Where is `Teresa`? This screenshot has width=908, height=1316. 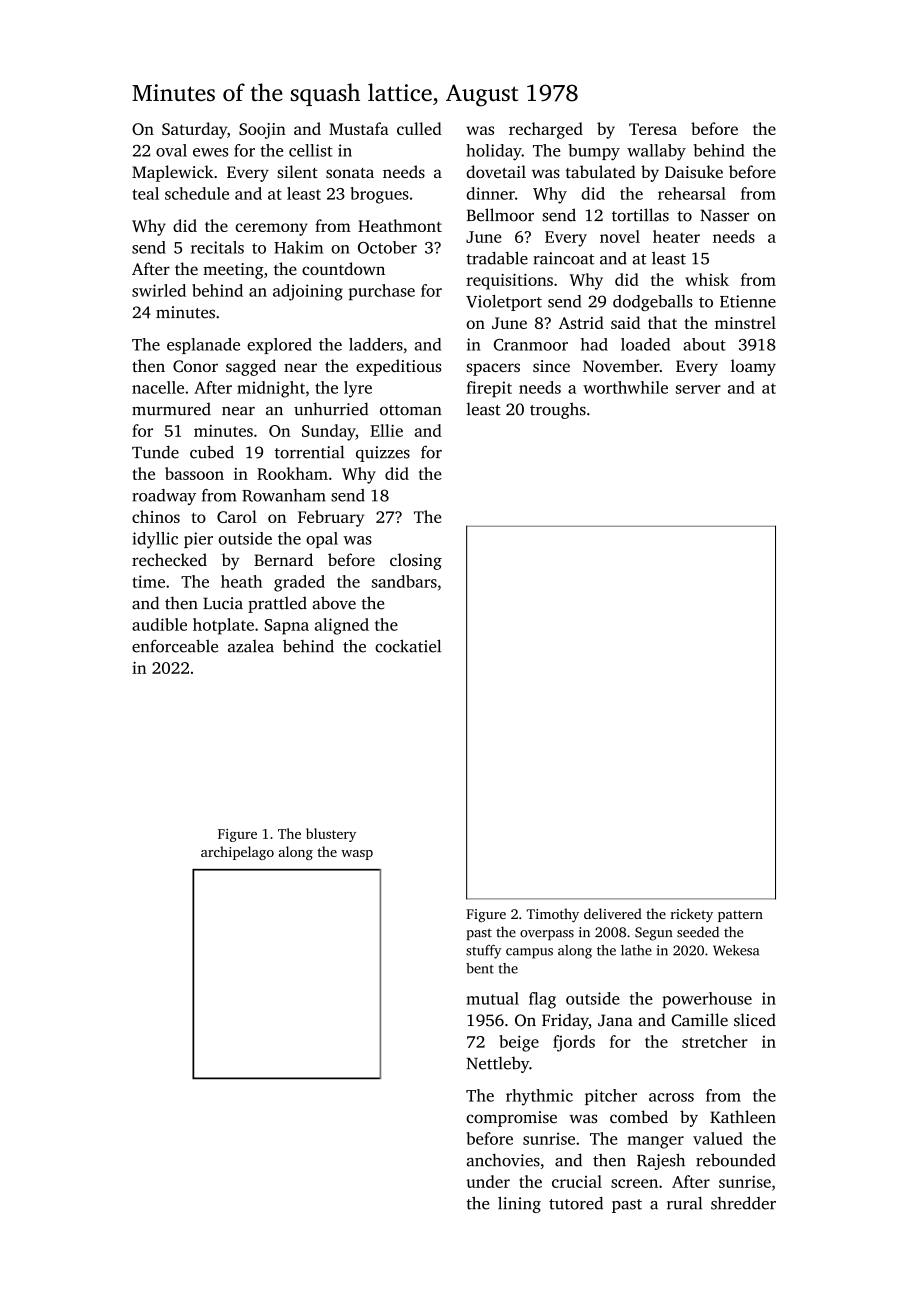 Teresa is located at coordinates (653, 129).
